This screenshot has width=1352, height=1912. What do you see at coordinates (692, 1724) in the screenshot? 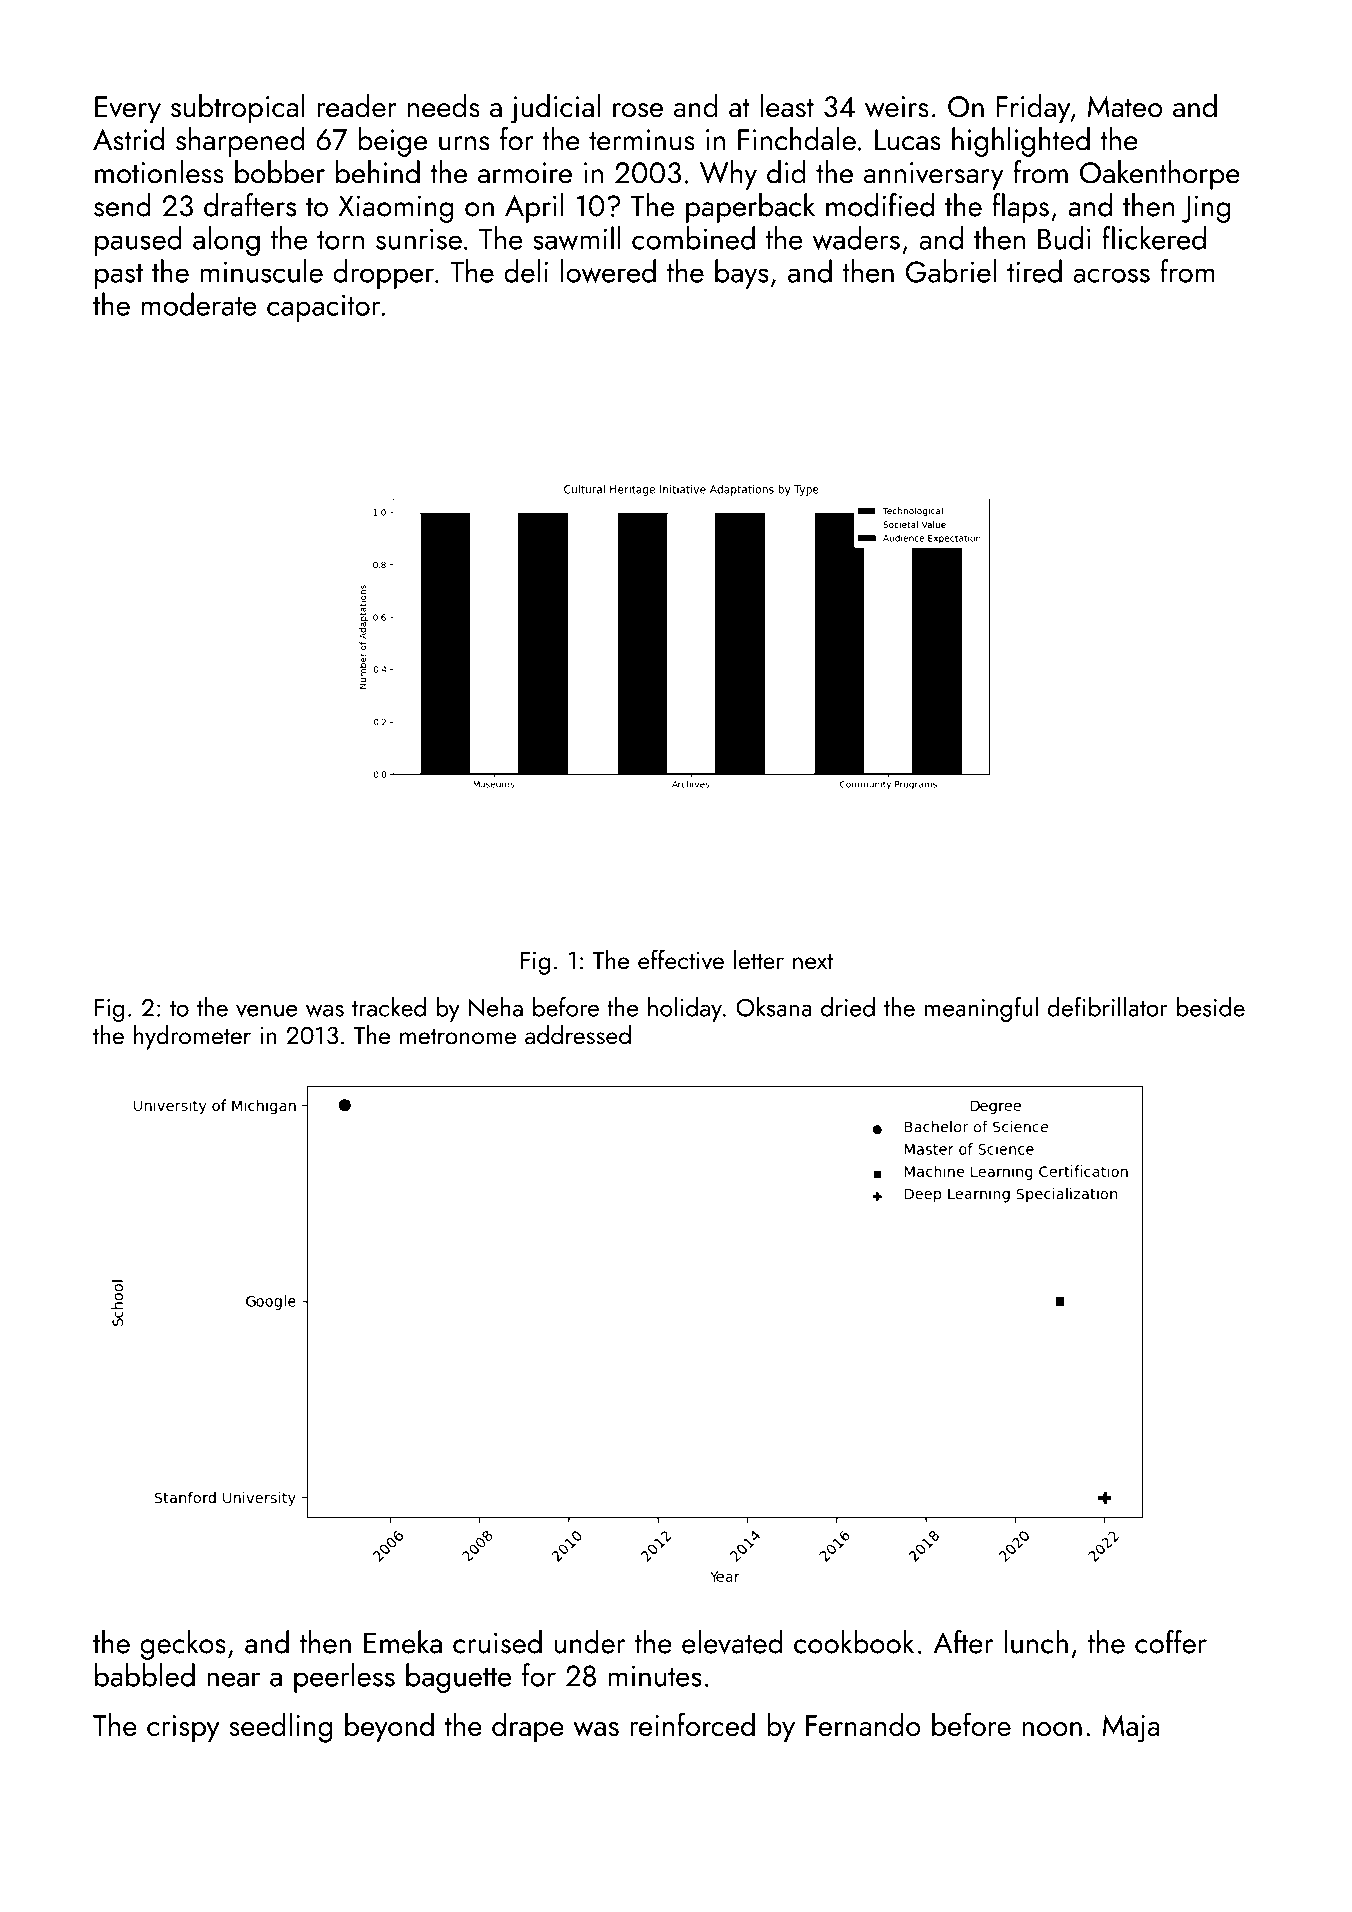
I see `reinforced` at bounding box center [692, 1724].
